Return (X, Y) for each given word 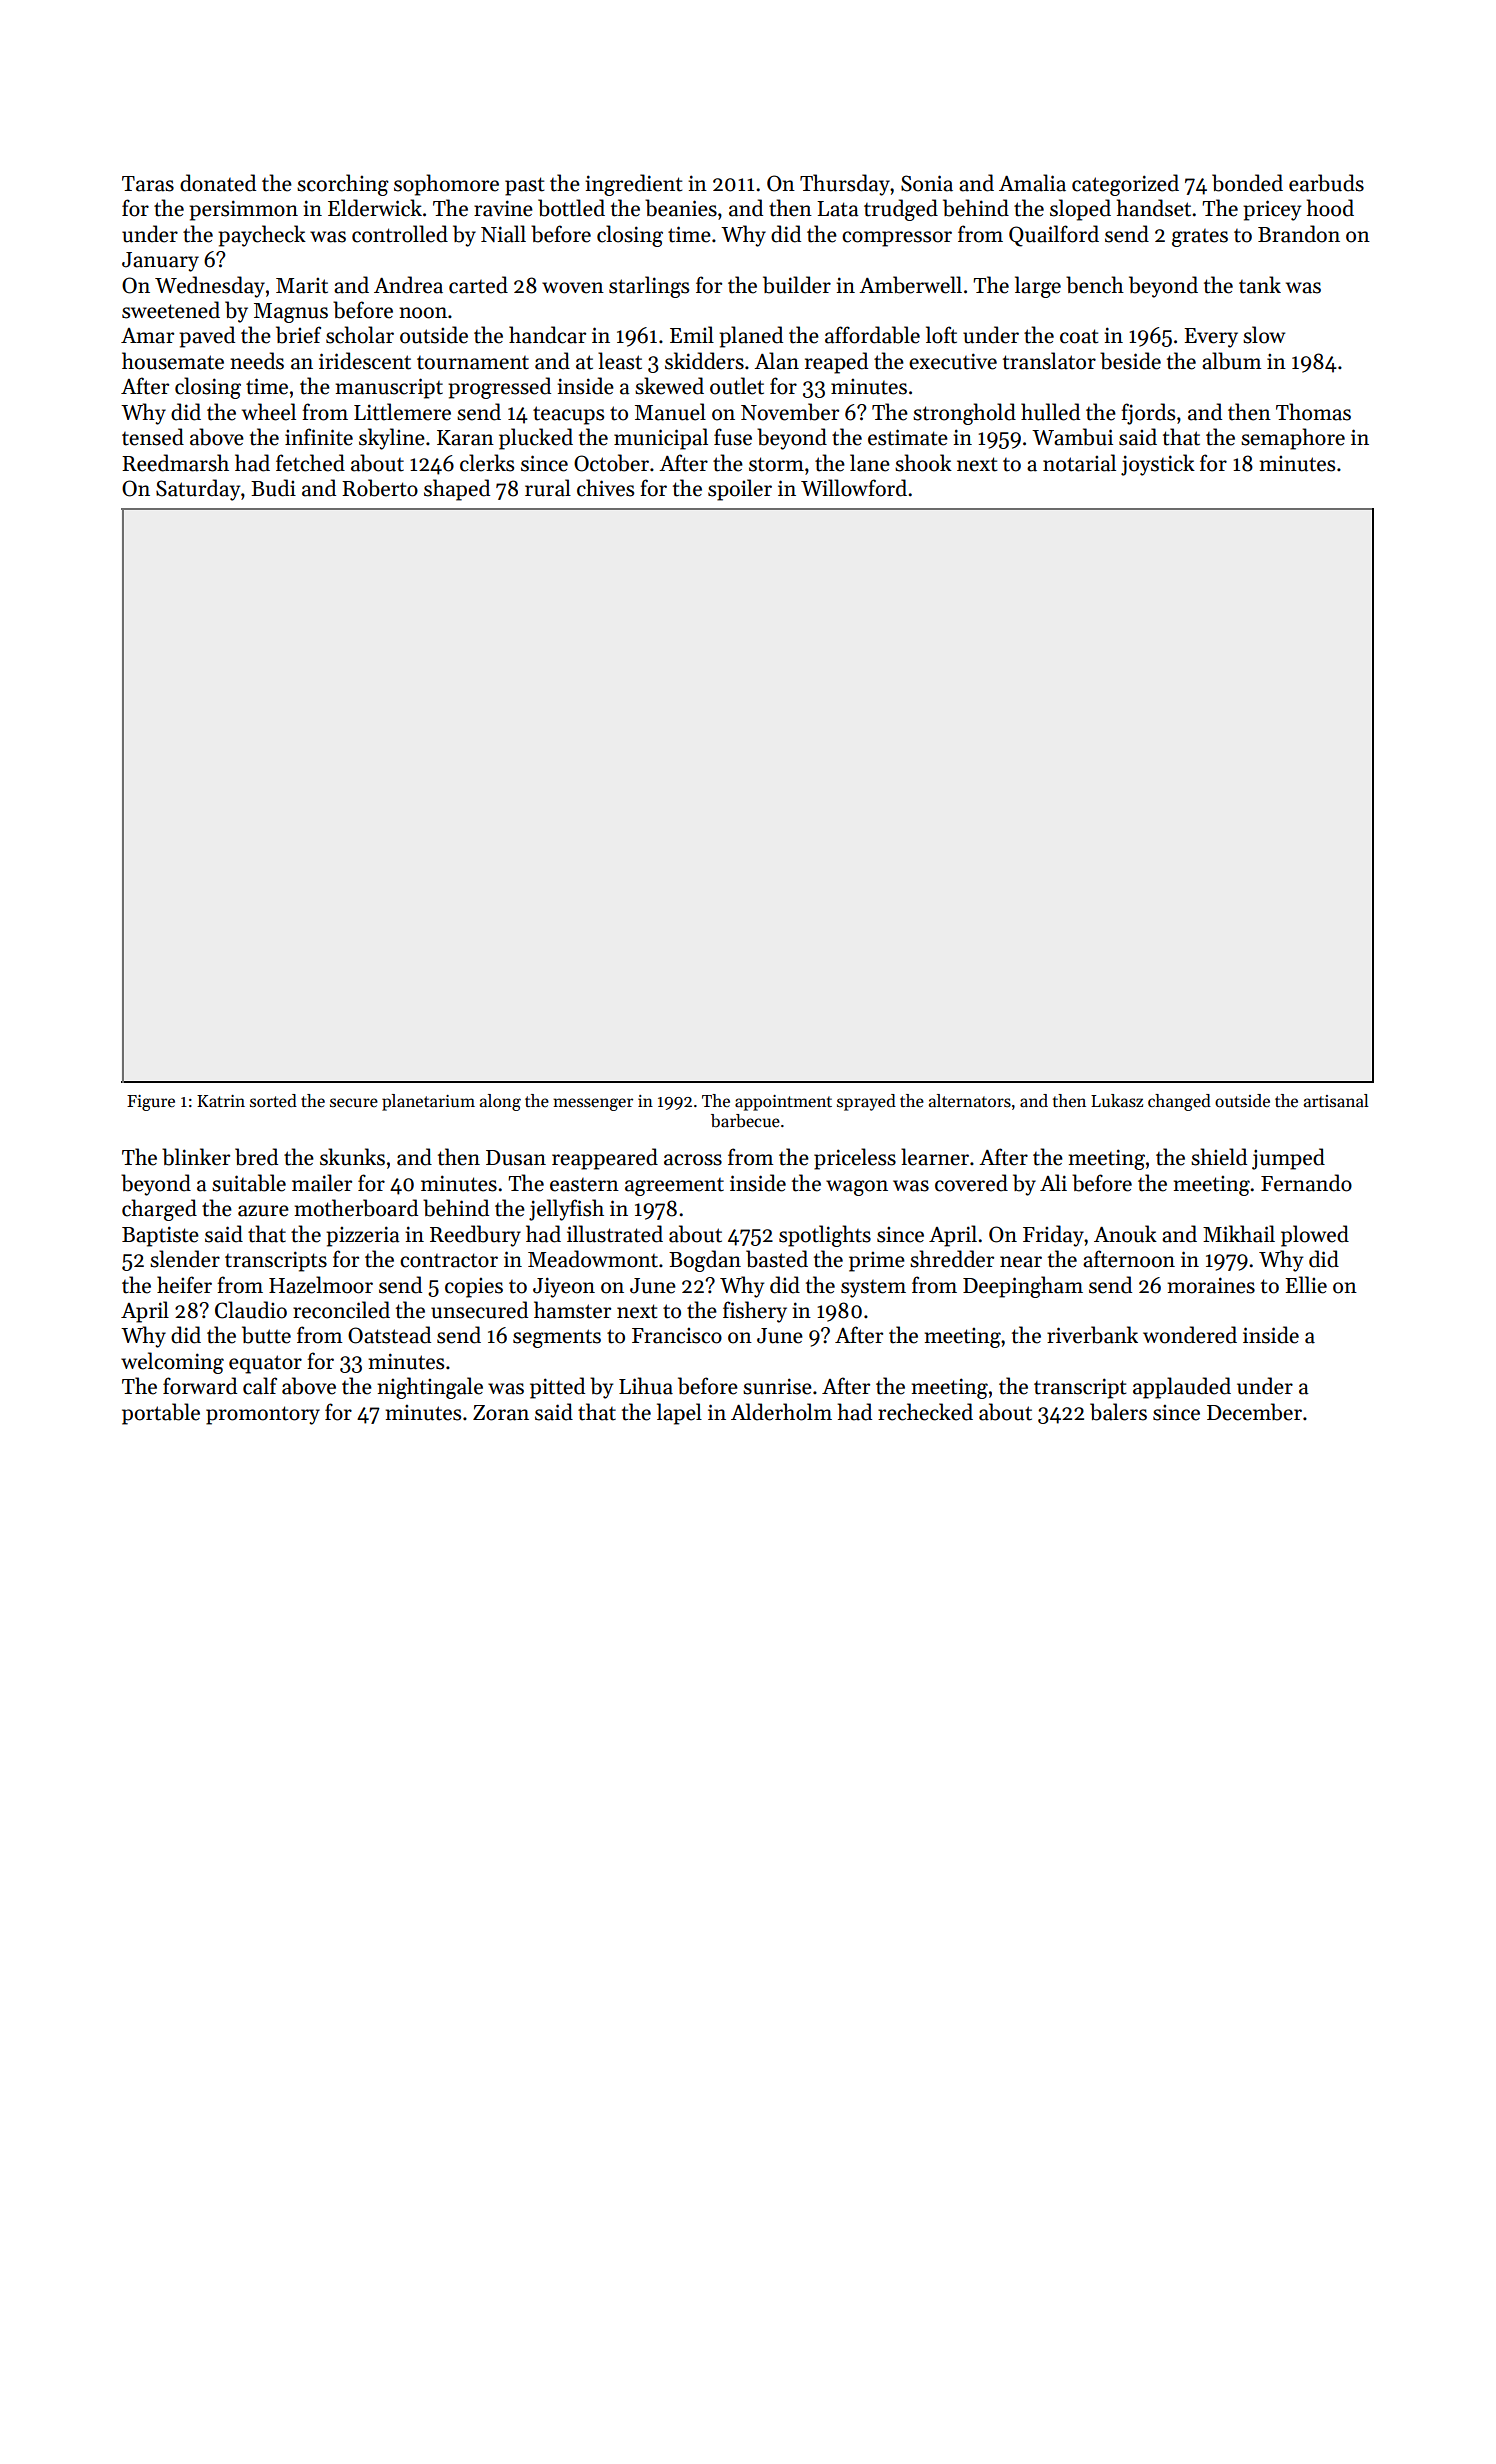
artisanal (1336, 1101)
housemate (173, 361)
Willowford (854, 488)
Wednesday (210, 287)
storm (776, 464)
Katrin (221, 1101)
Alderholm (781, 1412)
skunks (352, 1157)
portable (161, 1414)
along (500, 1102)
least (620, 361)
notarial (1079, 463)
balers (1118, 1412)
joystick (1158, 465)
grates (1200, 238)
